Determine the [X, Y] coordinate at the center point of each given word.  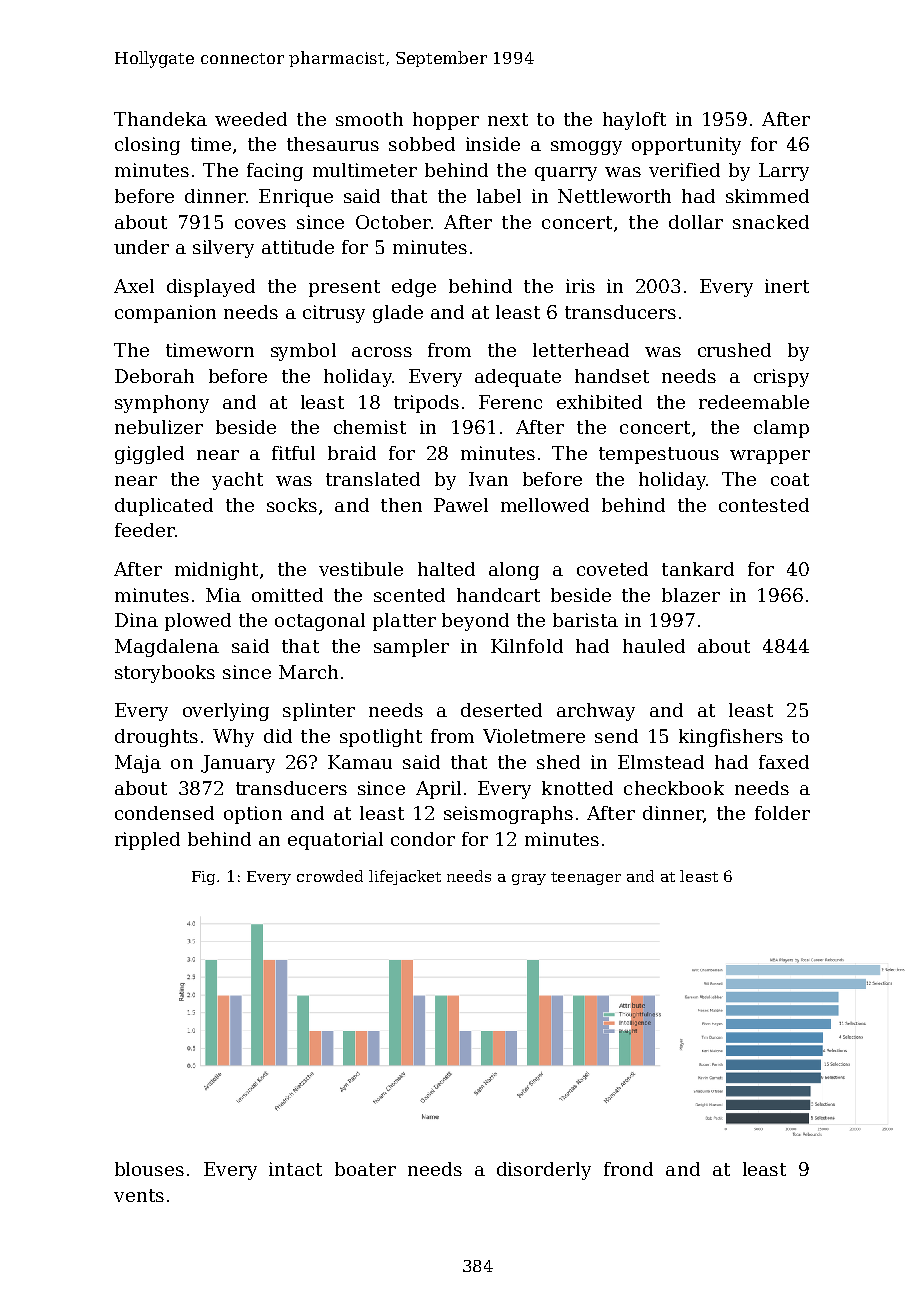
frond [628, 1169]
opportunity [686, 146]
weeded [251, 119]
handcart [498, 595]
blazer [691, 595]
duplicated [164, 507]
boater [365, 1169]
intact [295, 1169]
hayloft [634, 121]
